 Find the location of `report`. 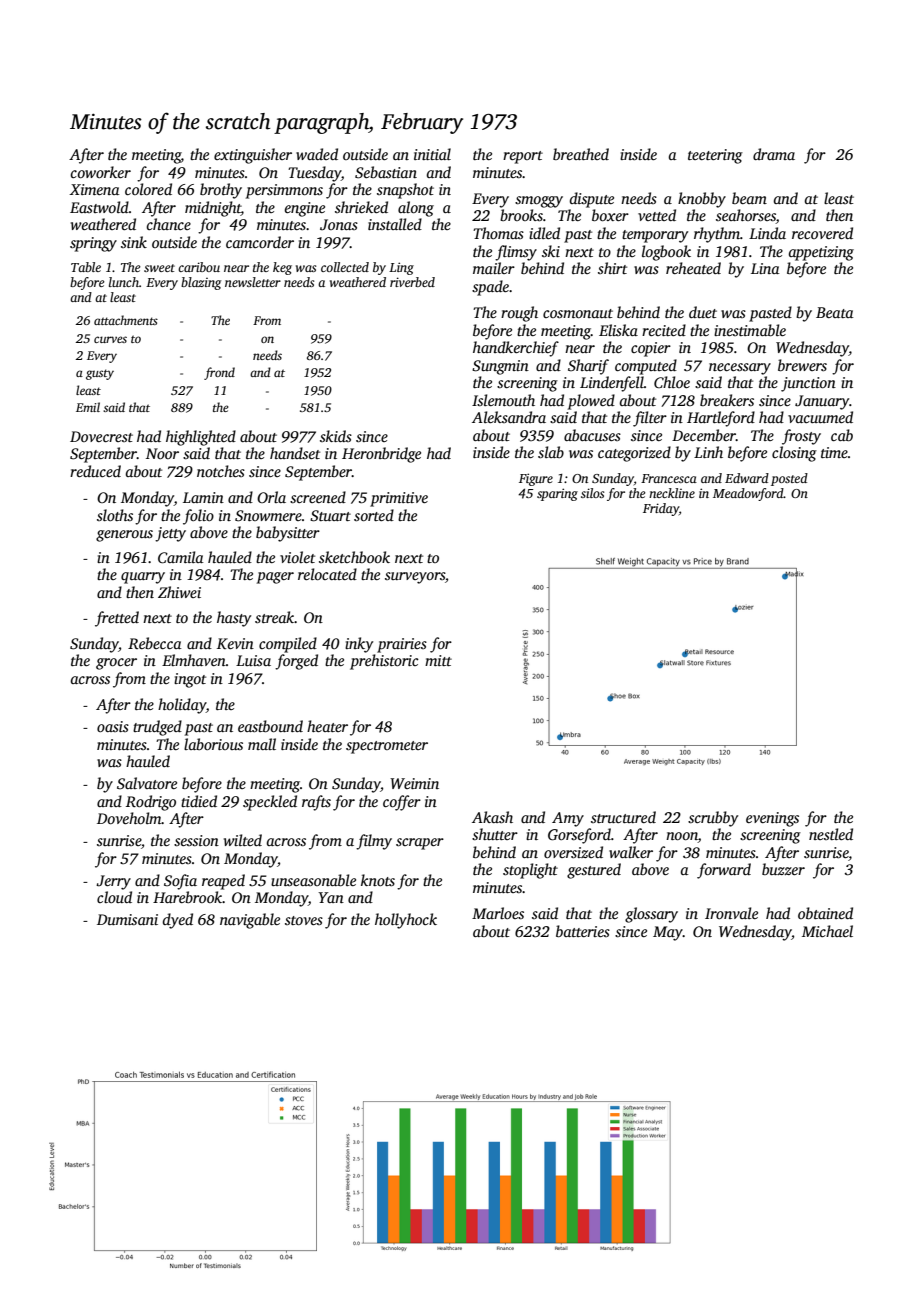

report is located at coordinates (523, 157).
